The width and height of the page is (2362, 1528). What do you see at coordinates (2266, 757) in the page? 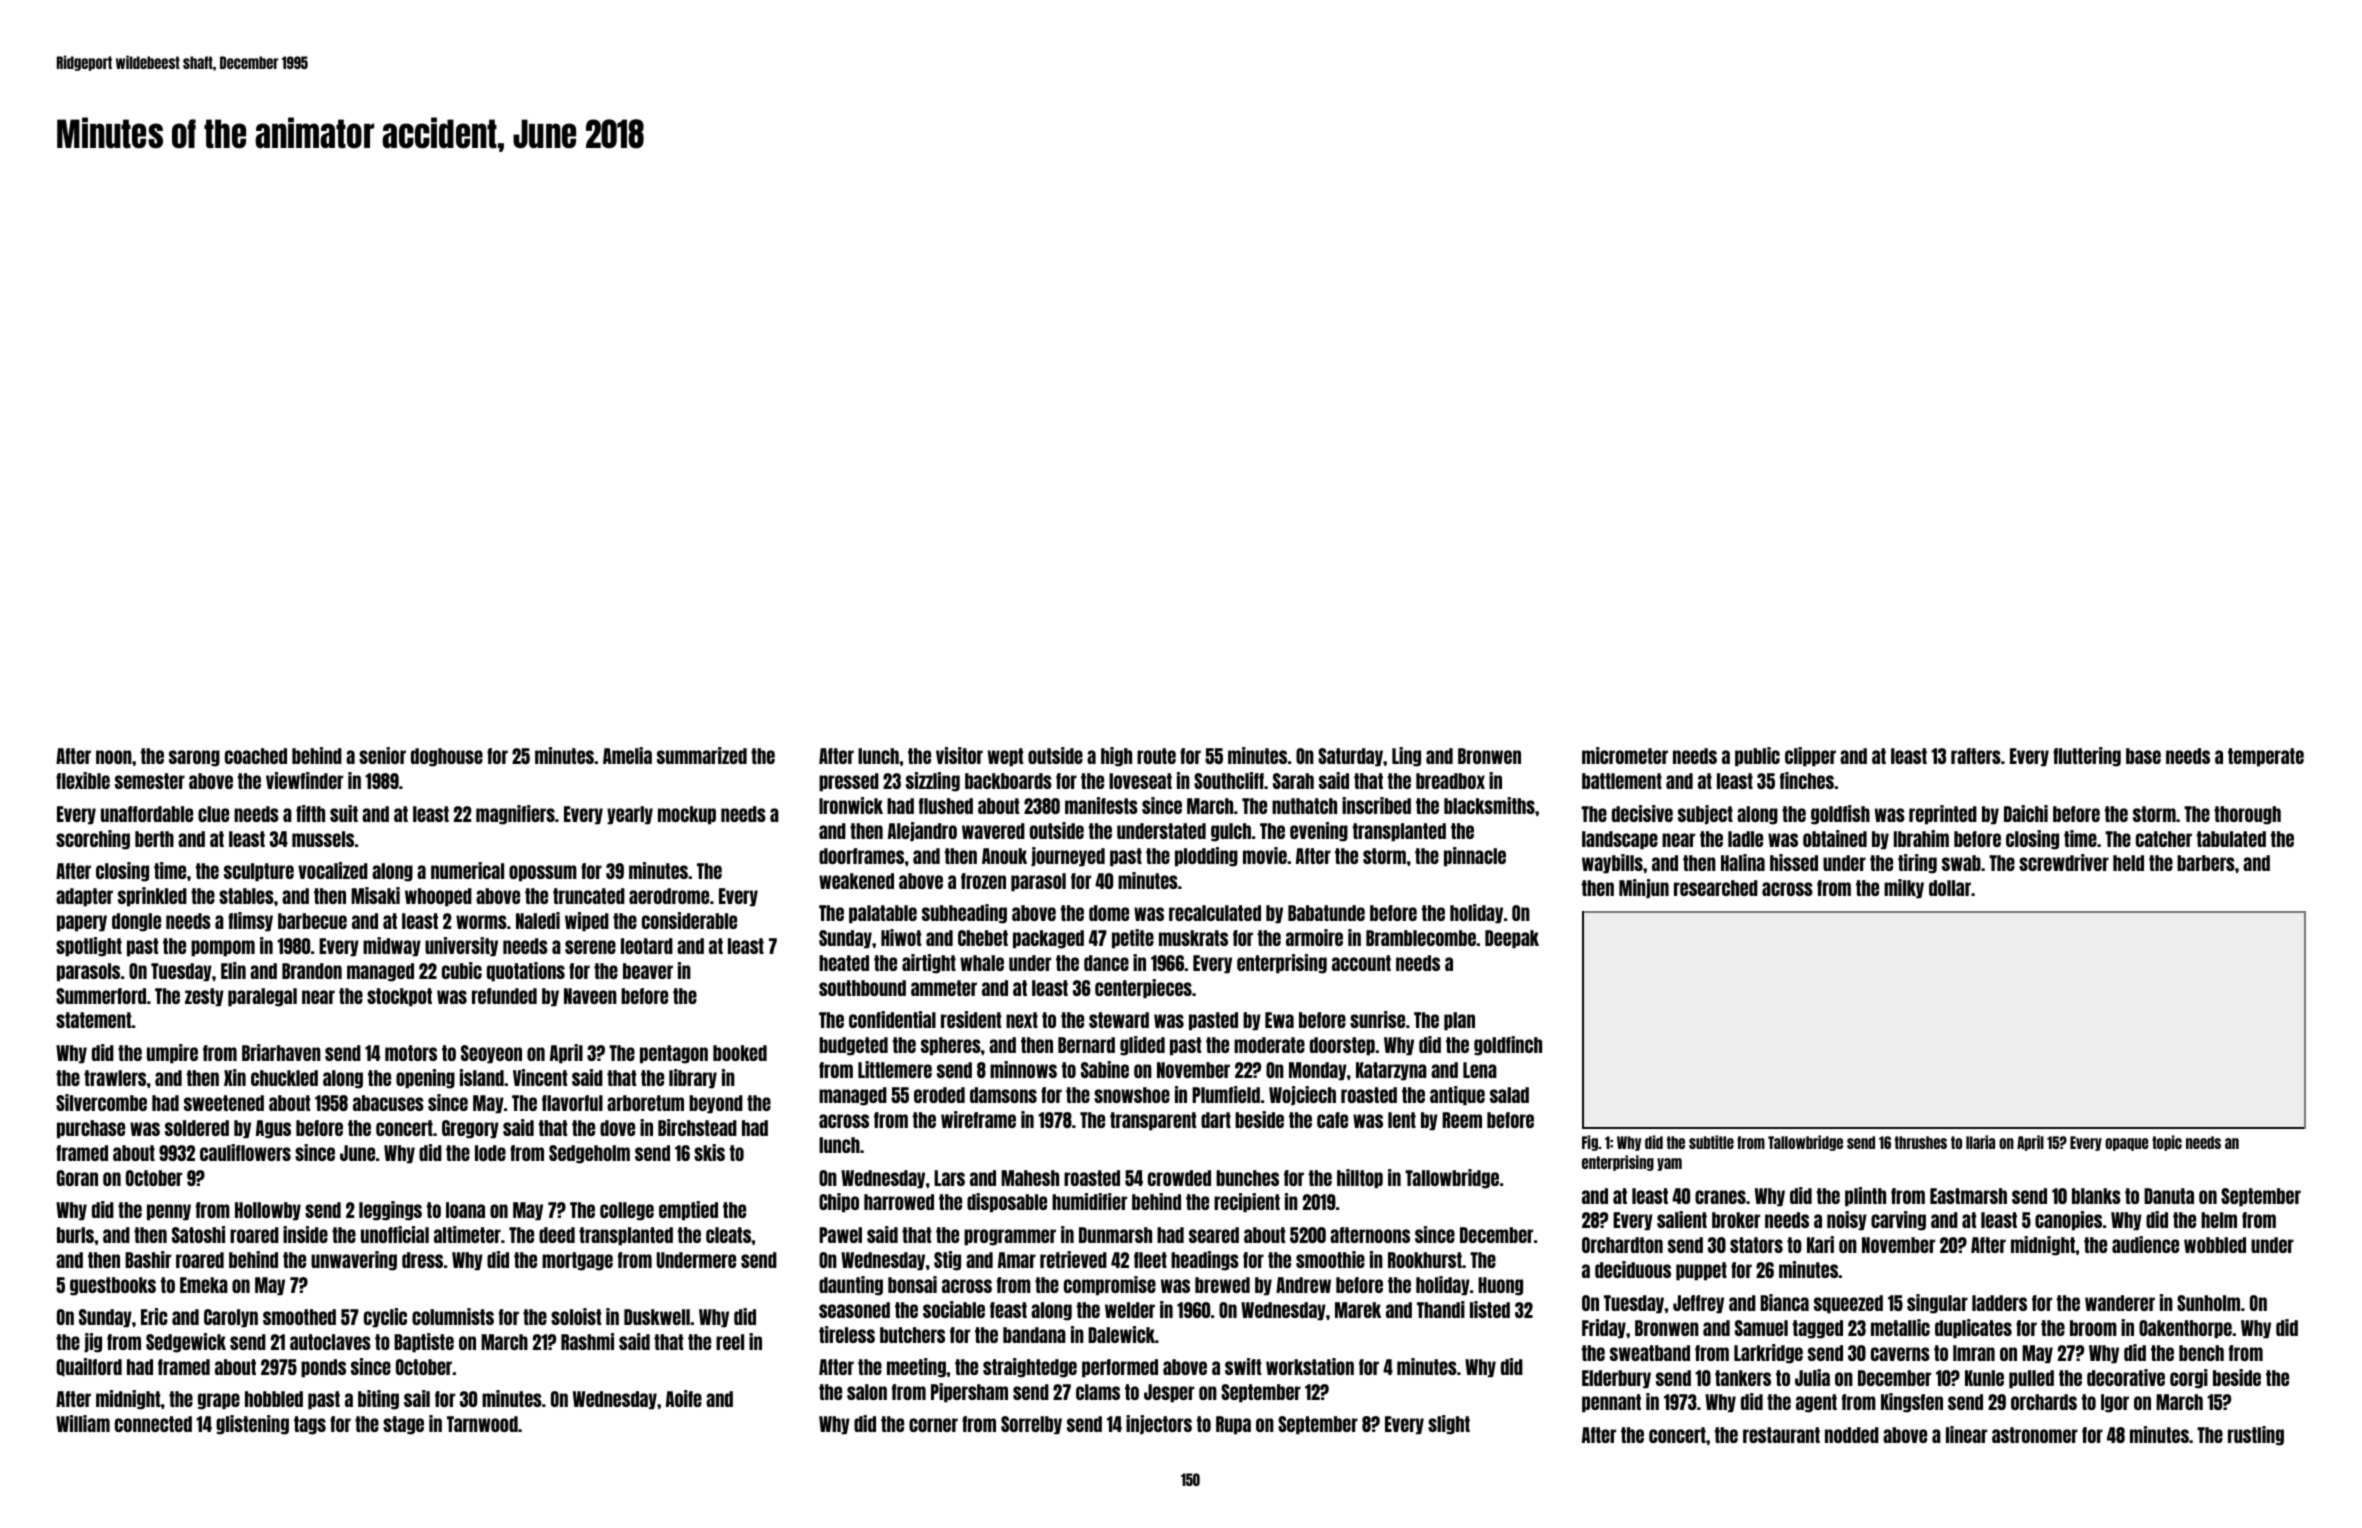
I see `temperate` at bounding box center [2266, 757].
